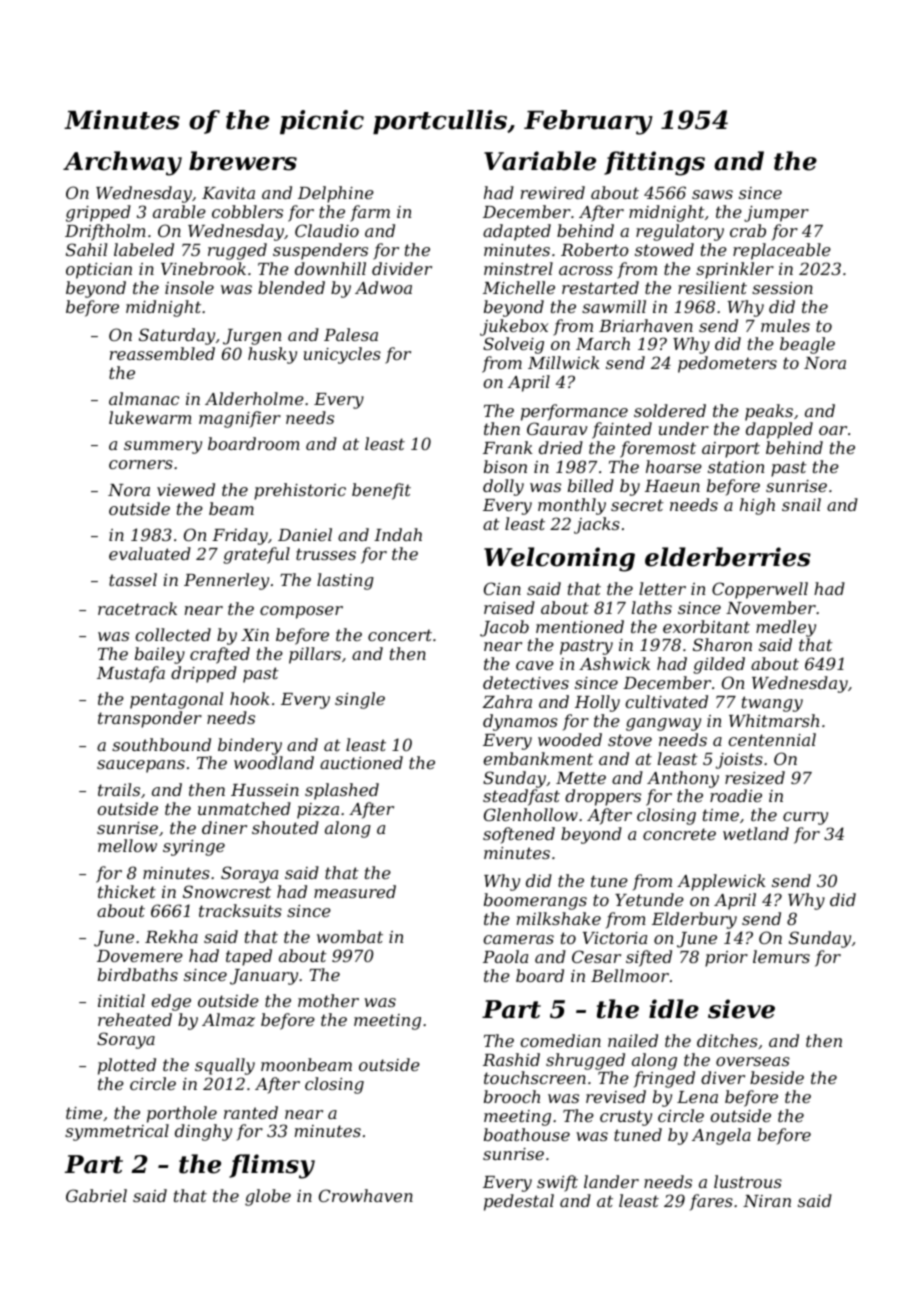  Describe the element at coordinates (712, 194) in the screenshot. I see `saws` at that location.
